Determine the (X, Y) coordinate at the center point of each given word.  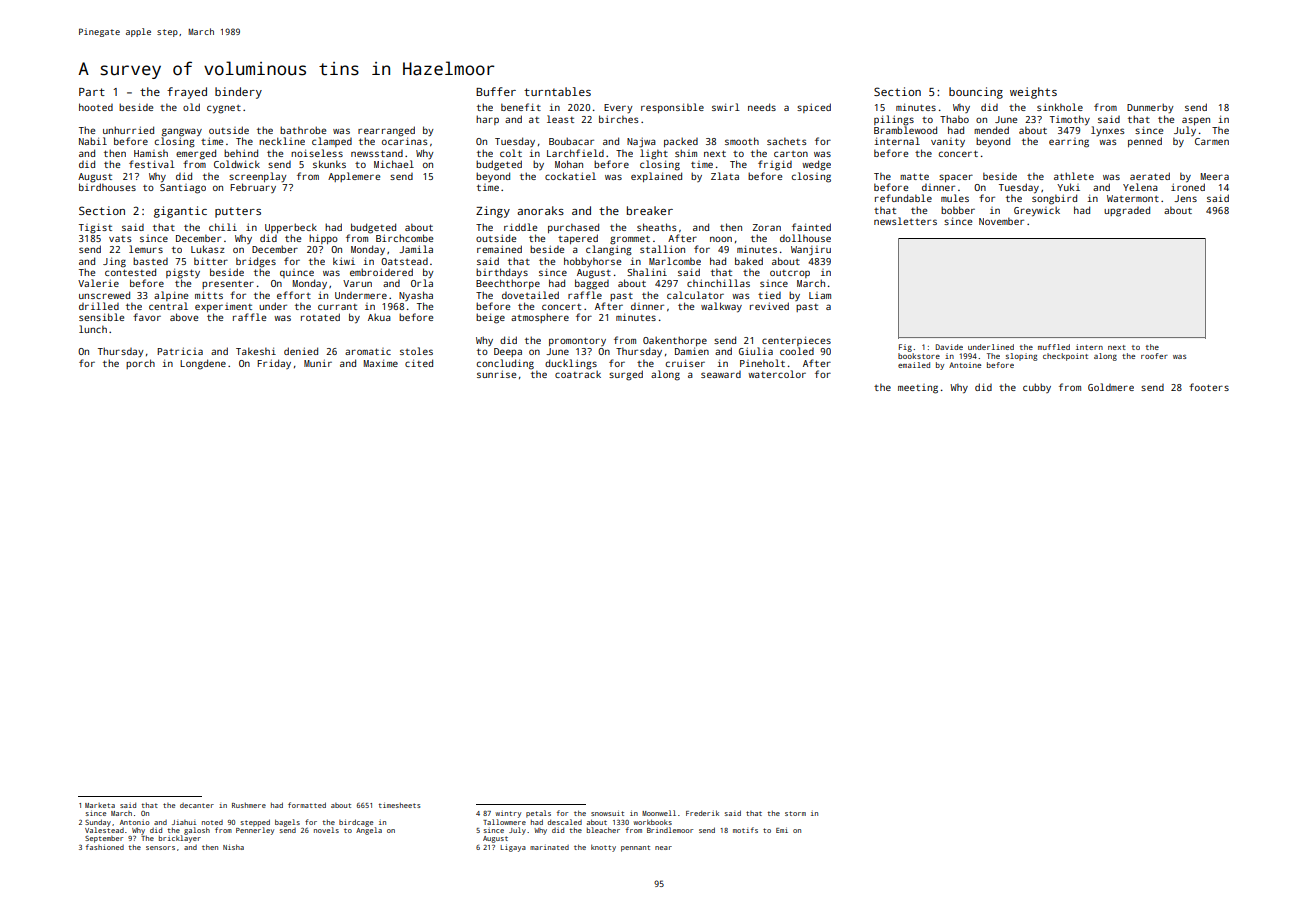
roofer (1154, 356)
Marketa (100, 805)
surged (626, 375)
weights (1033, 93)
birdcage (356, 823)
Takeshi (256, 351)
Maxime (381, 363)
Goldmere (1111, 387)
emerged (196, 154)
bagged (592, 284)
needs (762, 107)
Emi (782, 830)
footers (1209, 387)
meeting (918, 389)
